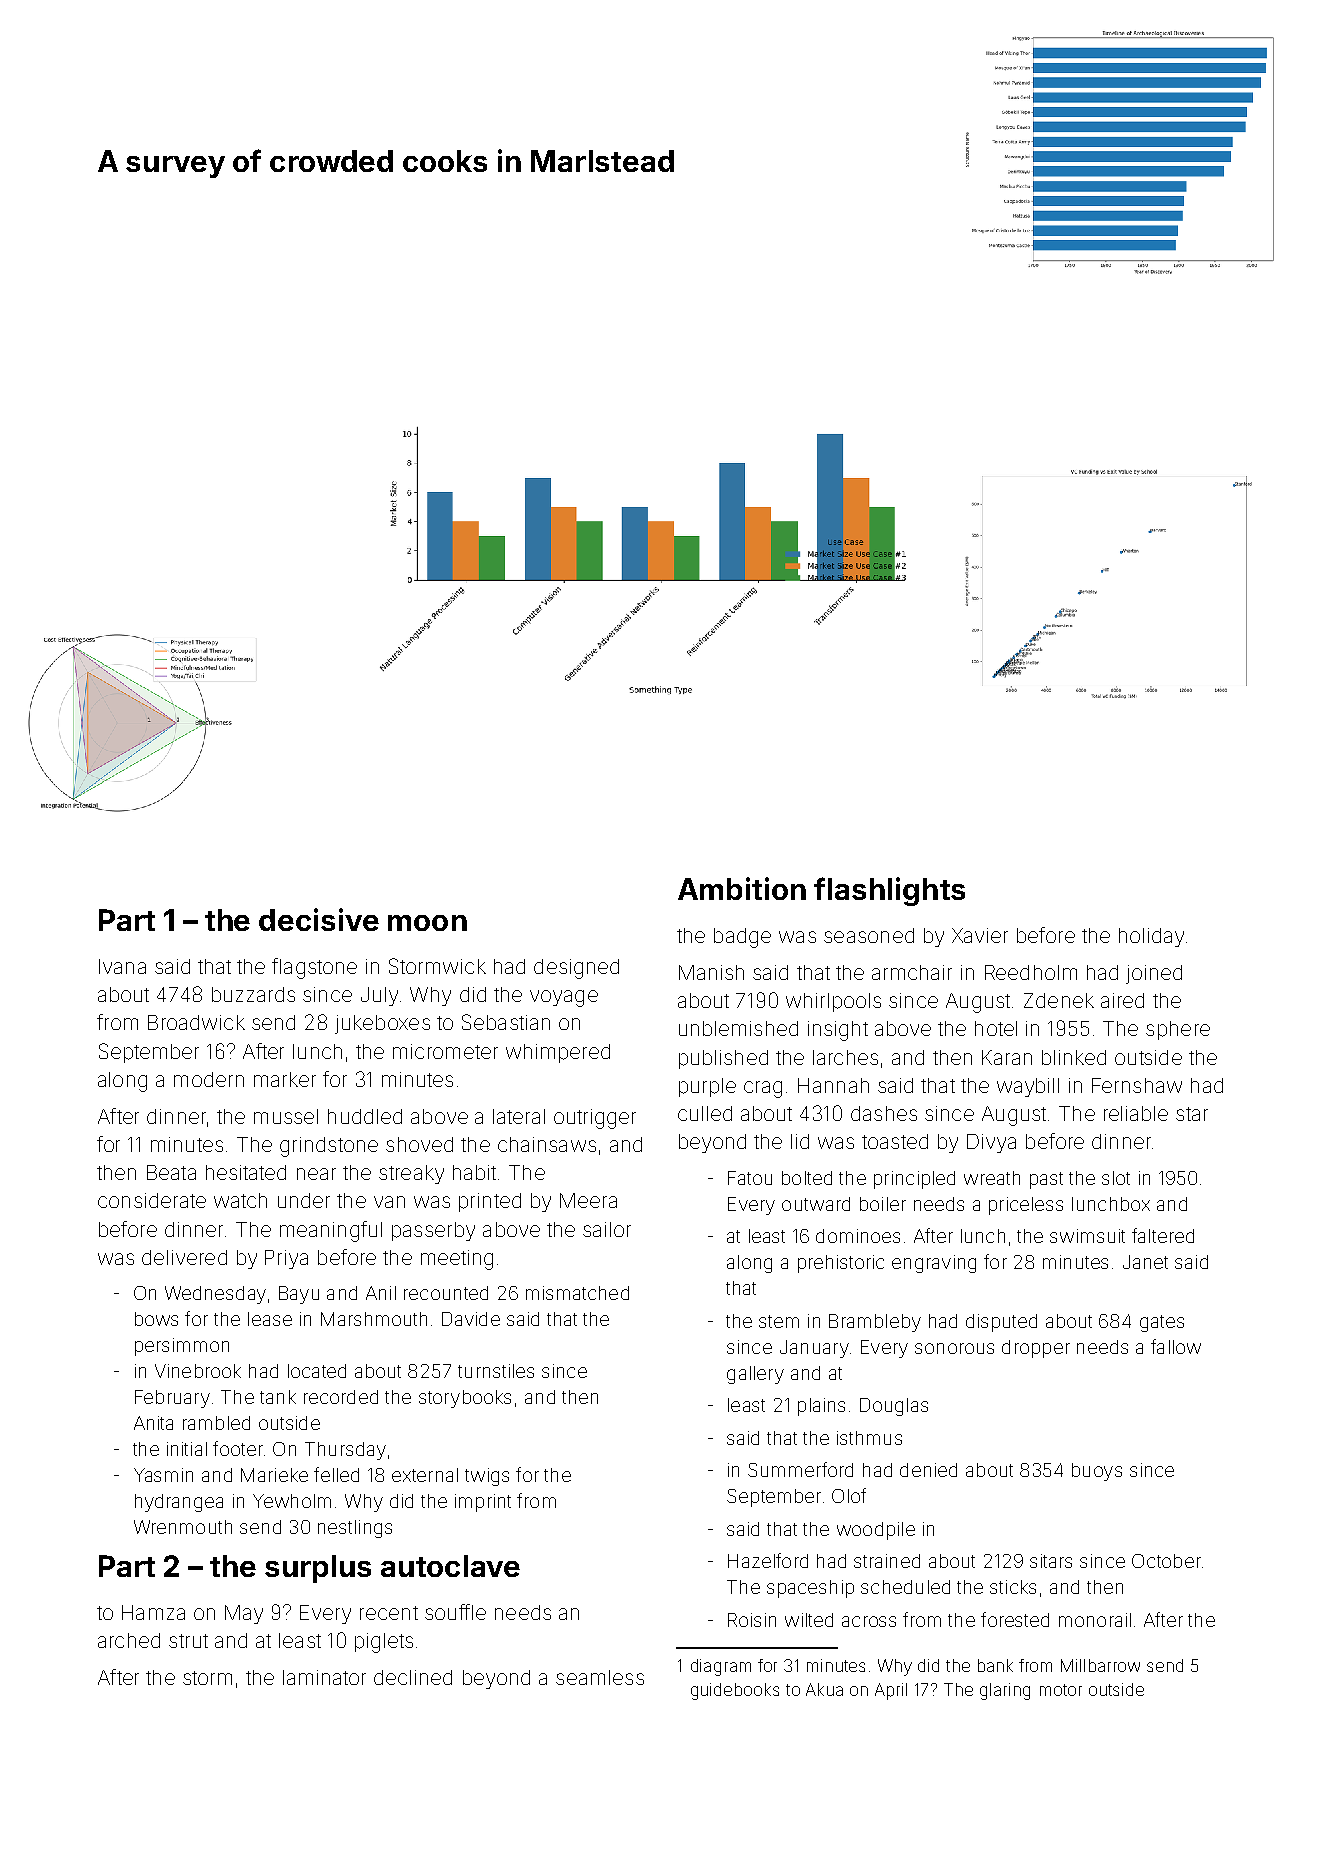 This screenshot has width=1323, height=1871. I want to click on arched, so click(129, 1640).
